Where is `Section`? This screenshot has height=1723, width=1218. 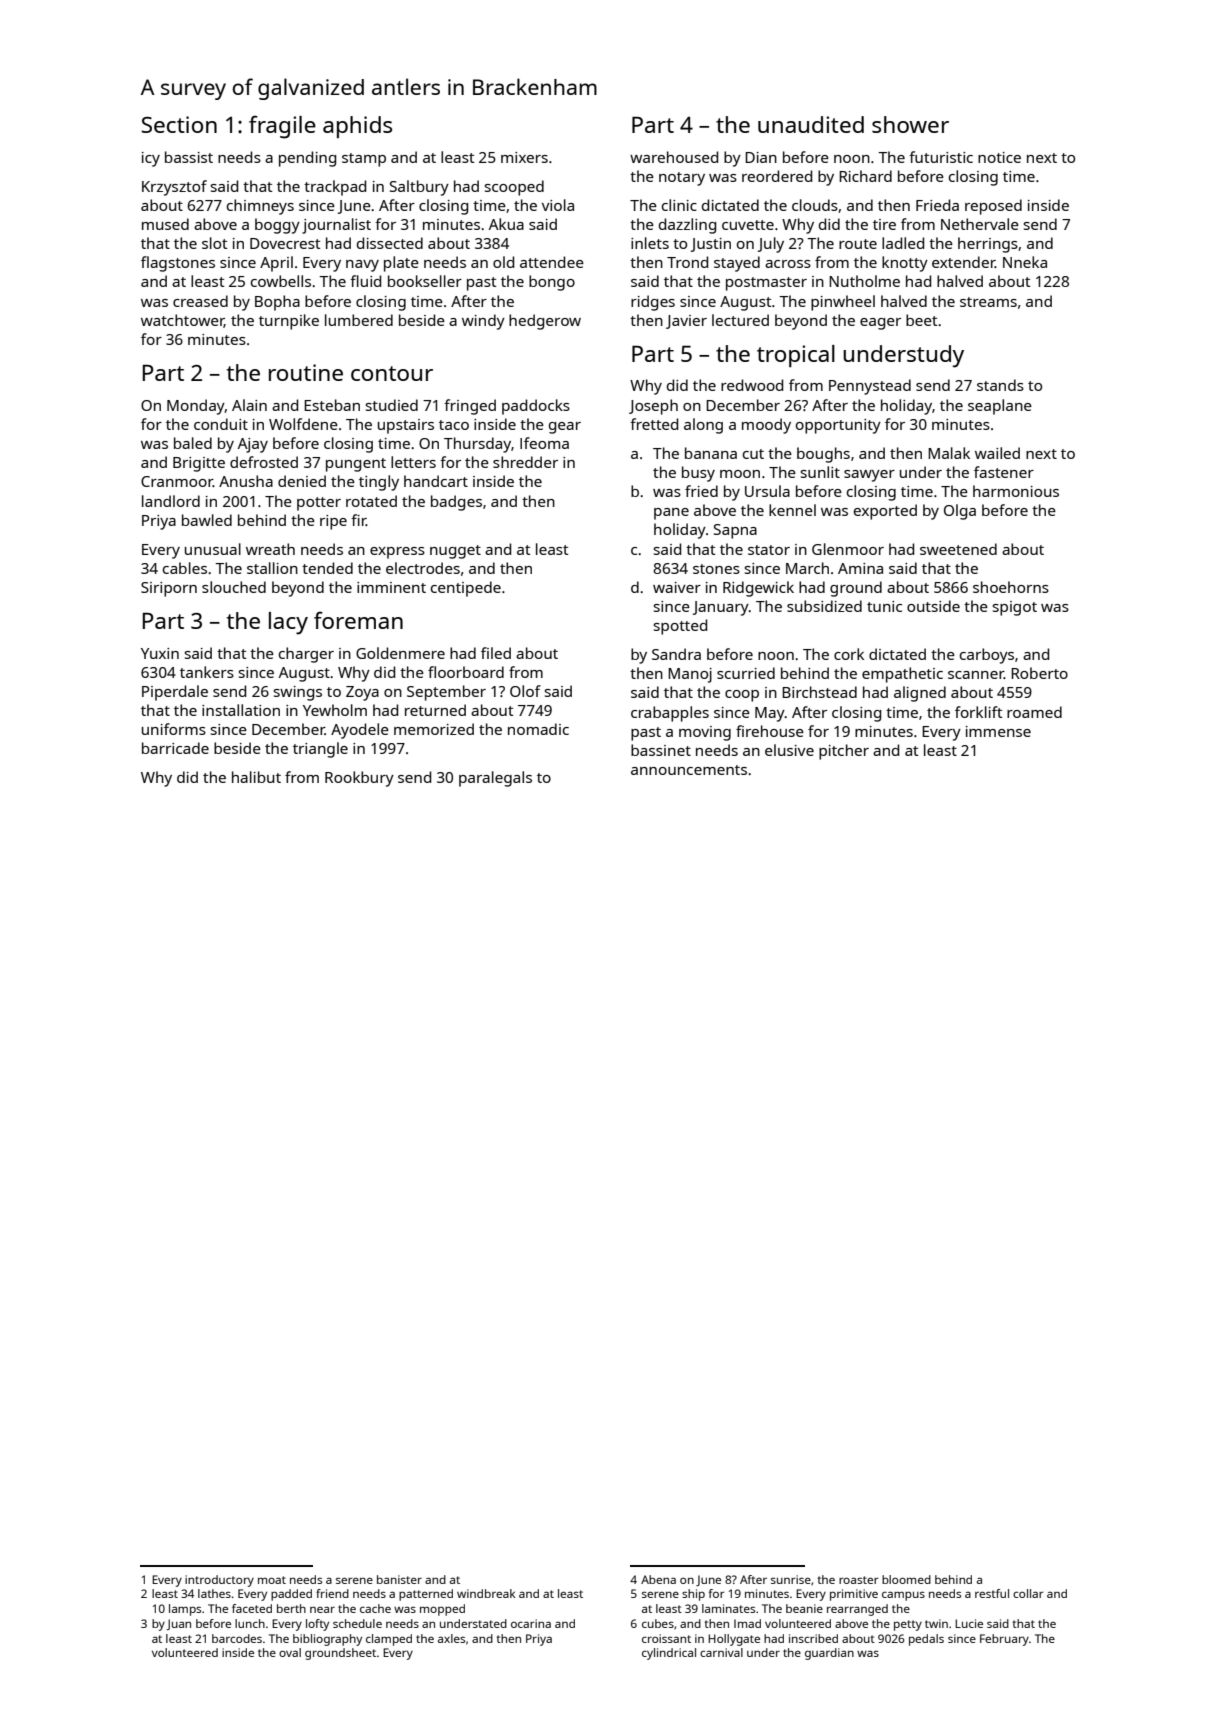
Section is located at coordinates (179, 124).
